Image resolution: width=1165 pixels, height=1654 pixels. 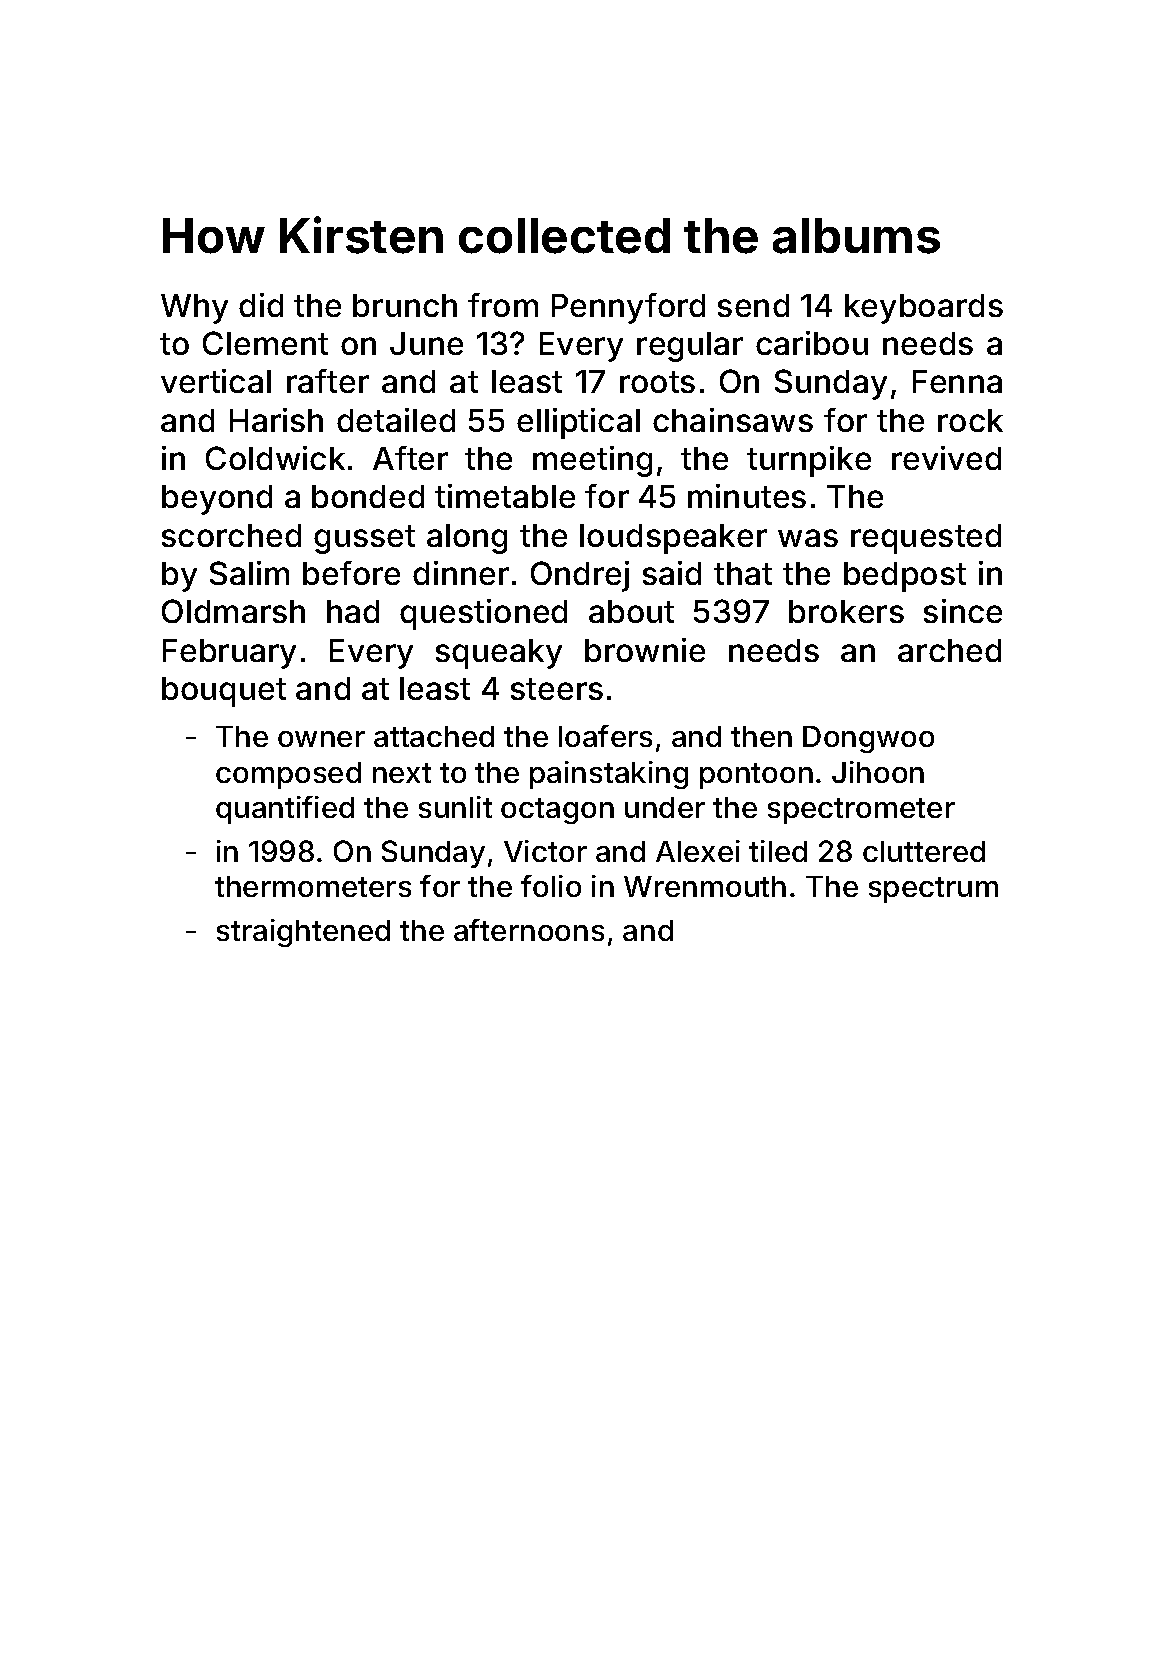 I want to click on brownie, so click(x=645, y=650).
